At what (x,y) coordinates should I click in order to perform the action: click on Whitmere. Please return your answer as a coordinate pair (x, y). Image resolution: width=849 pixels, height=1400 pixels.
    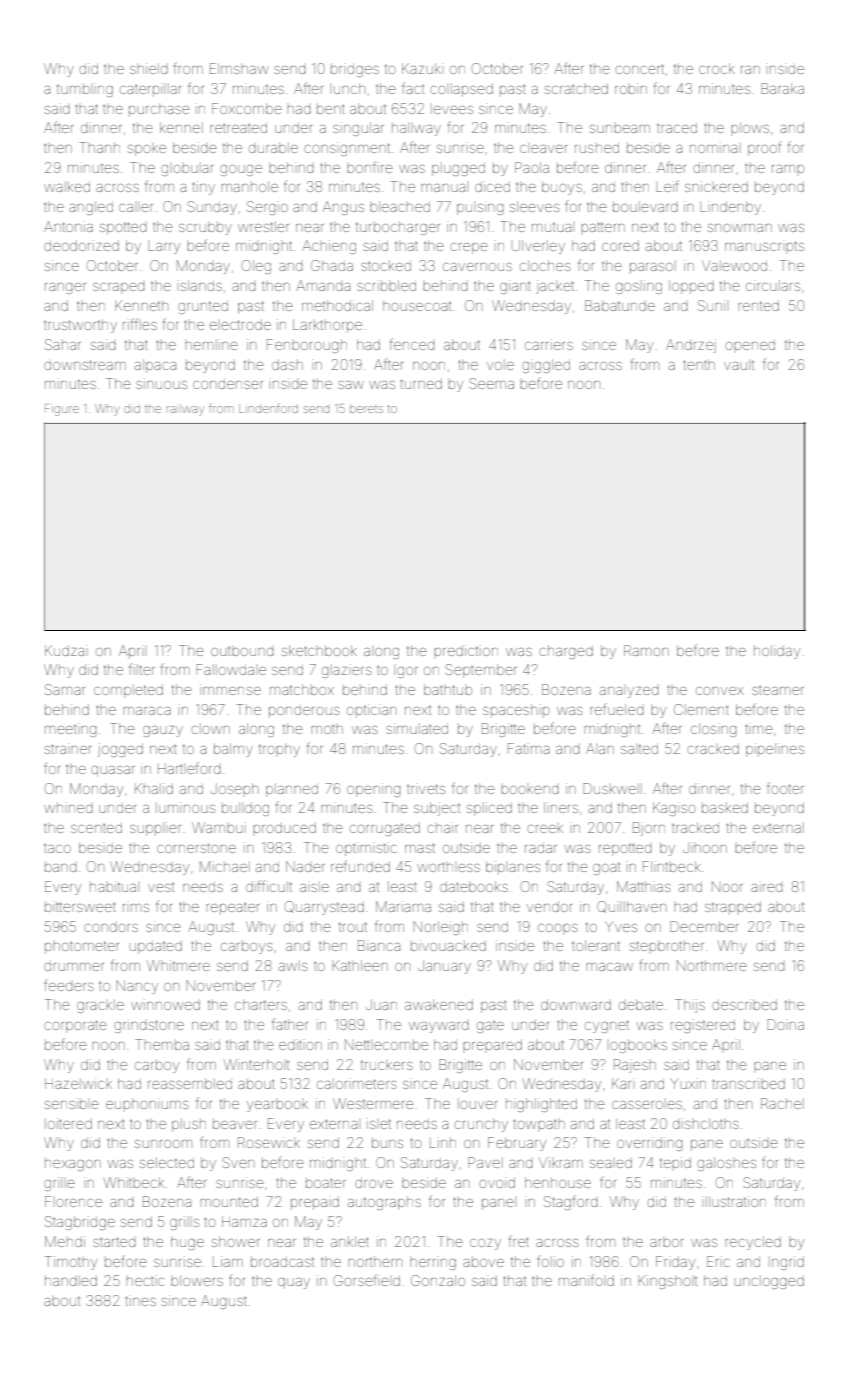
    Looking at the image, I should click on (178, 965).
